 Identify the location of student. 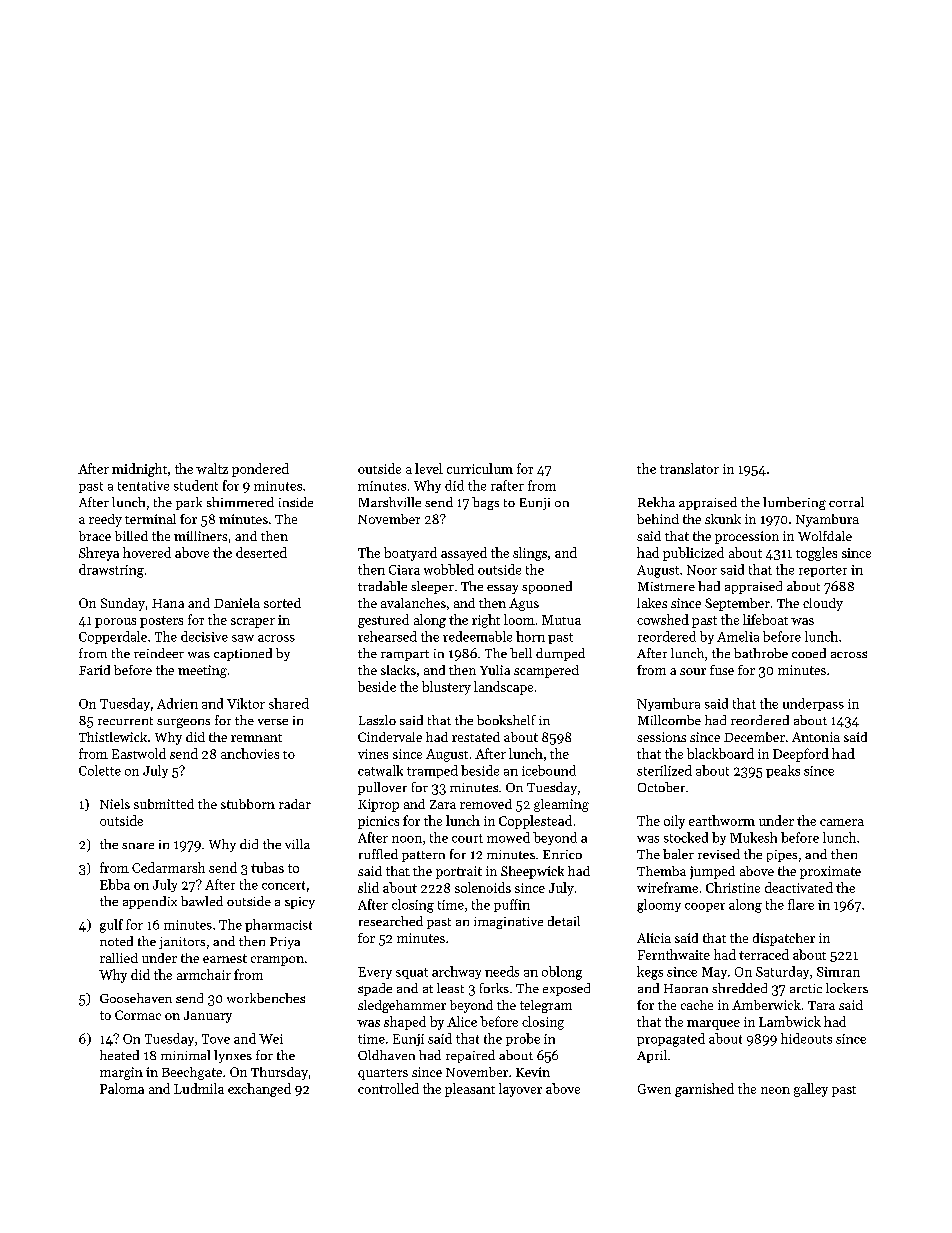
(196, 485).
